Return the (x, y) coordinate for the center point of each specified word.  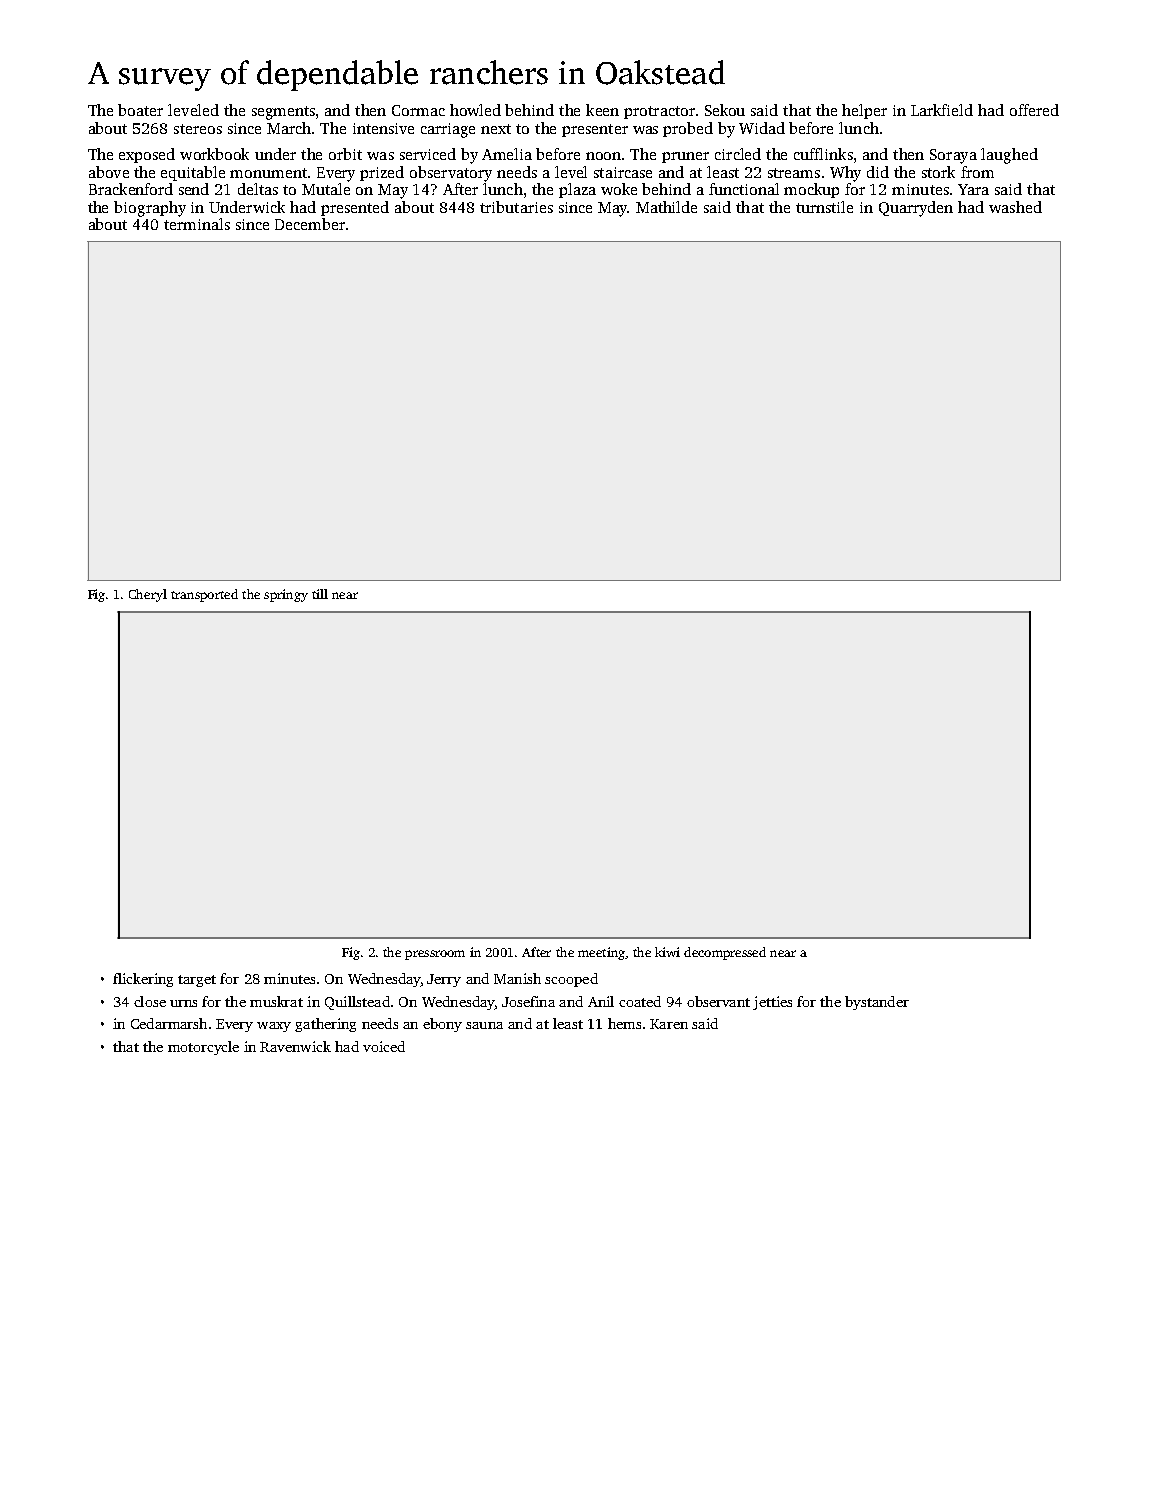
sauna (484, 1025)
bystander (877, 1003)
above (109, 172)
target (197, 981)
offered (1034, 110)
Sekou (725, 110)
